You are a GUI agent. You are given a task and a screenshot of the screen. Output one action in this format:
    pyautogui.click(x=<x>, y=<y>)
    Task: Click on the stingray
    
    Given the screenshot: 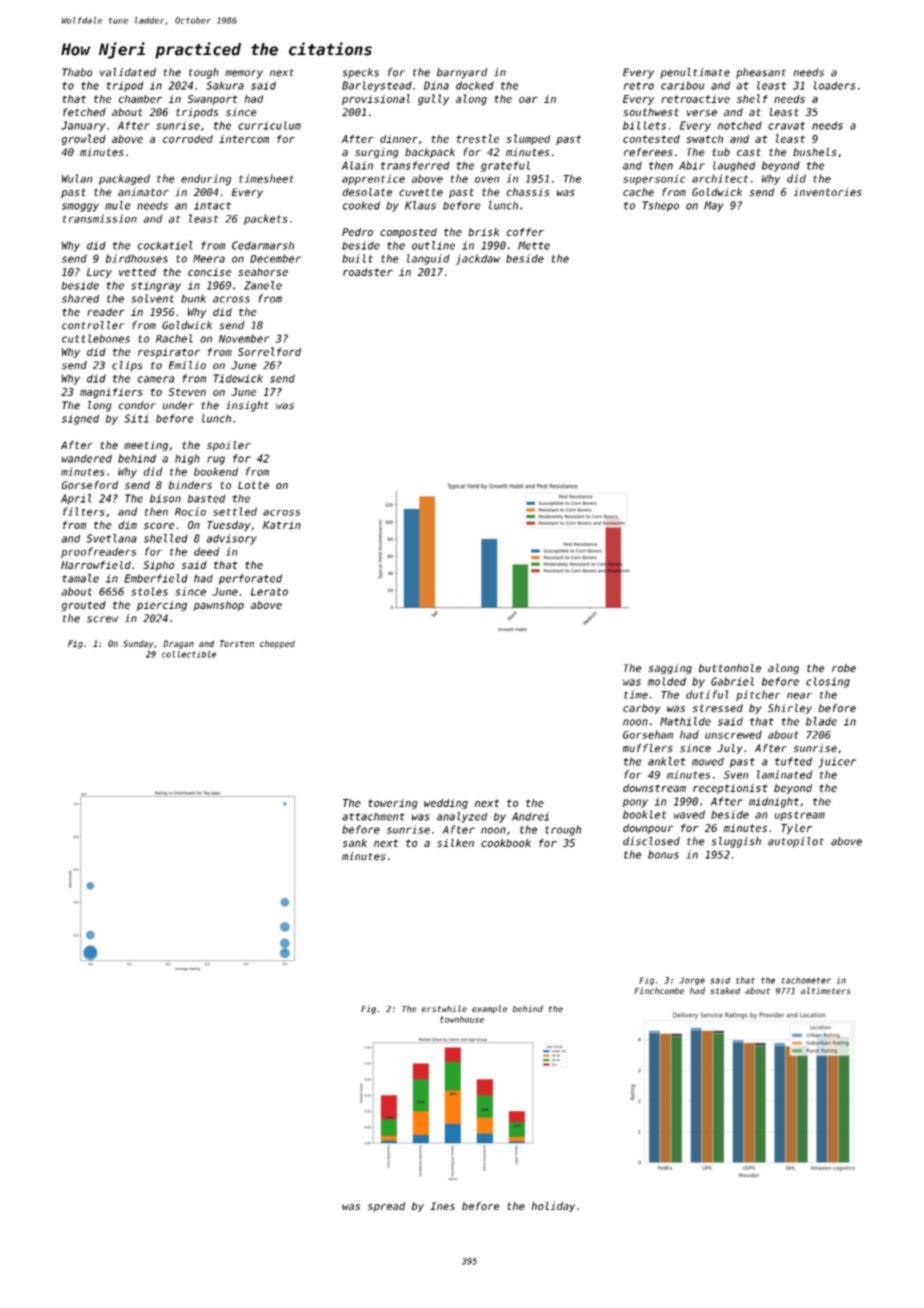 What is the action you would take?
    pyautogui.click(x=156, y=286)
